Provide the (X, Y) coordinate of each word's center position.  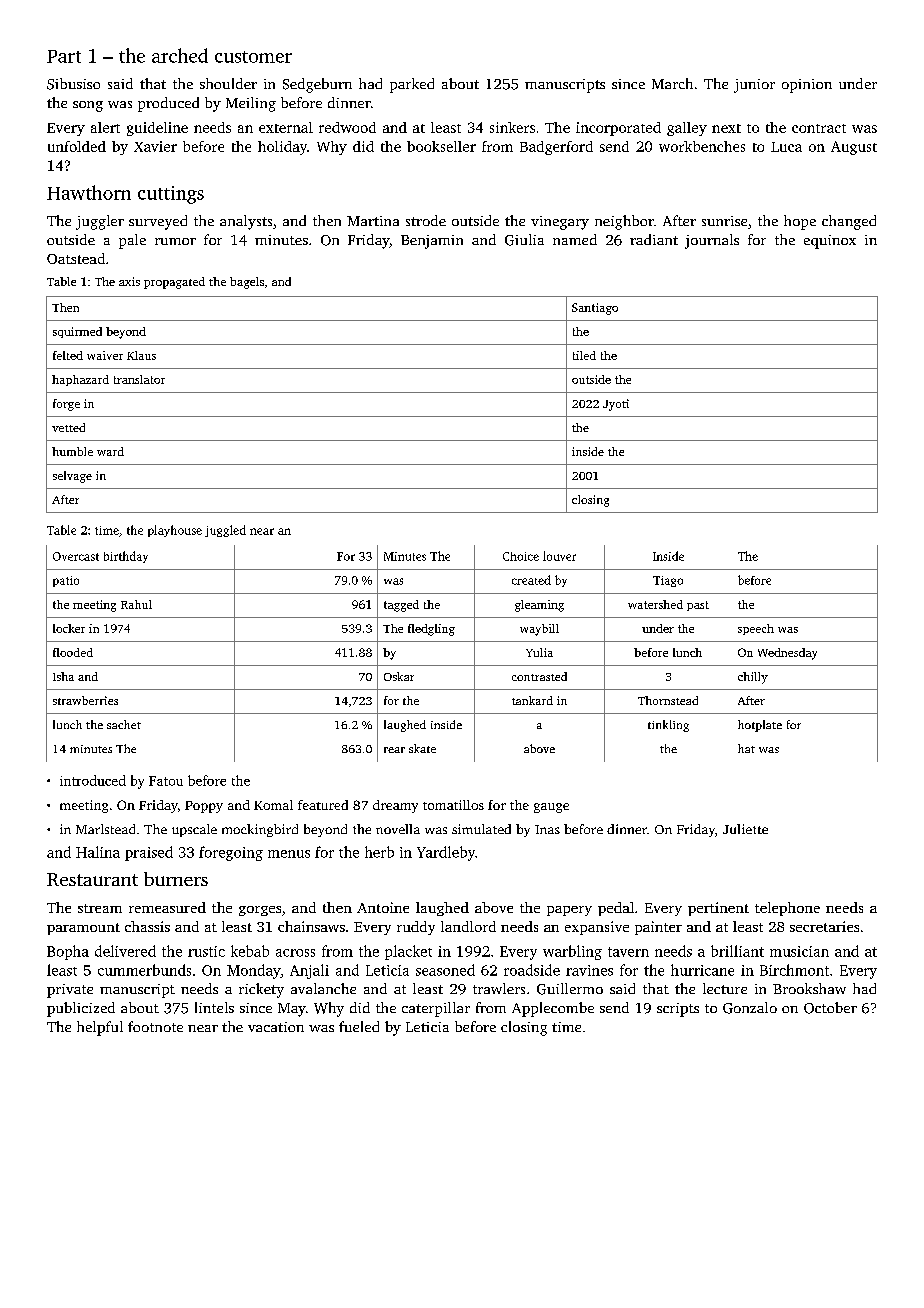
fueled (359, 1026)
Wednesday (787, 654)
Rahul (136, 604)
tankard (532, 700)
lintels (214, 1007)
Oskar (399, 676)
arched (180, 55)
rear (394, 750)
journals (712, 241)
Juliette (745, 829)
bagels (247, 283)
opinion (807, 86)
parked (412, 85)
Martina (373, 221)
